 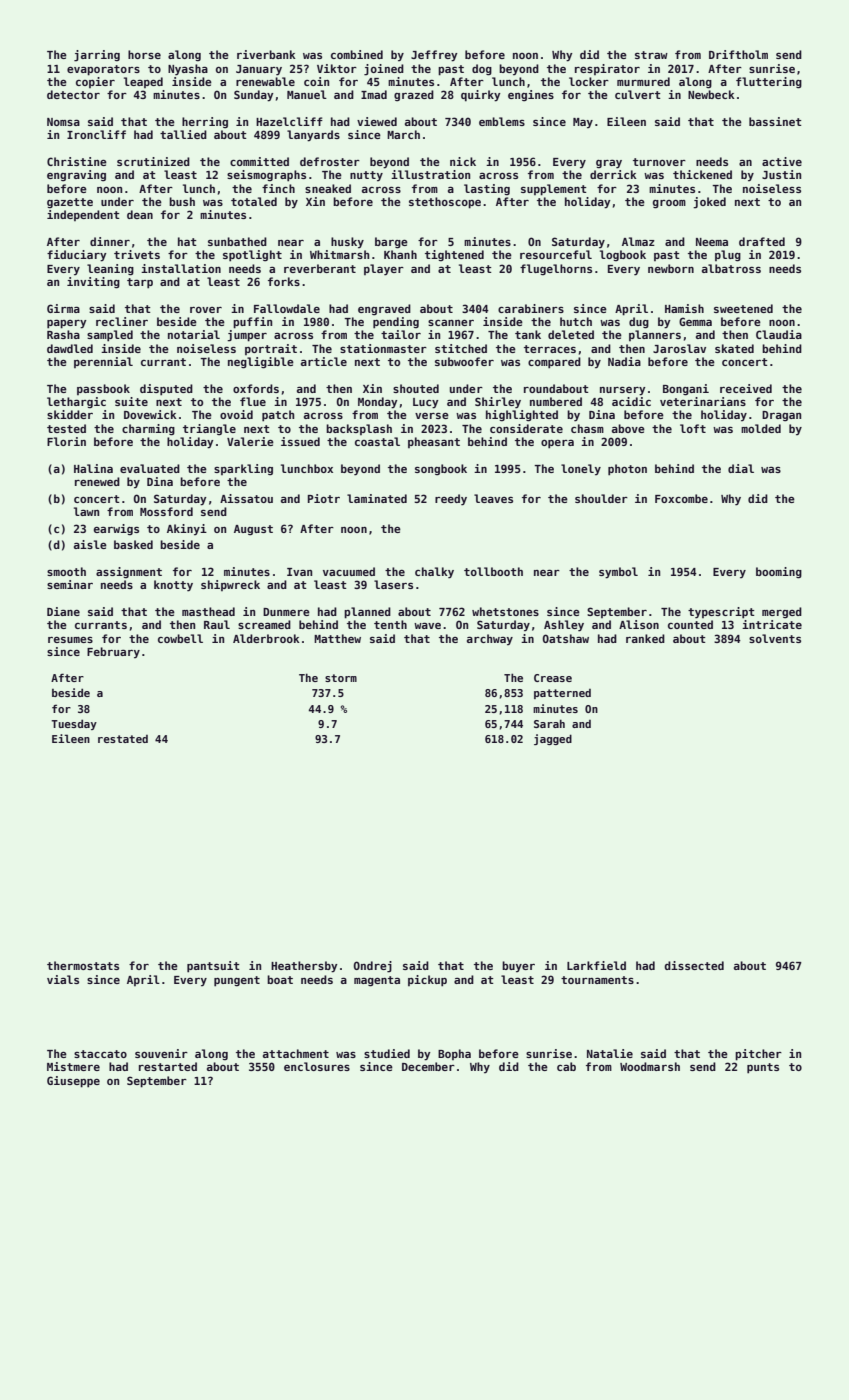 What do you see at coordinates (782, 613) in the image?
I see `merged` at bounding box center [782, 613].
